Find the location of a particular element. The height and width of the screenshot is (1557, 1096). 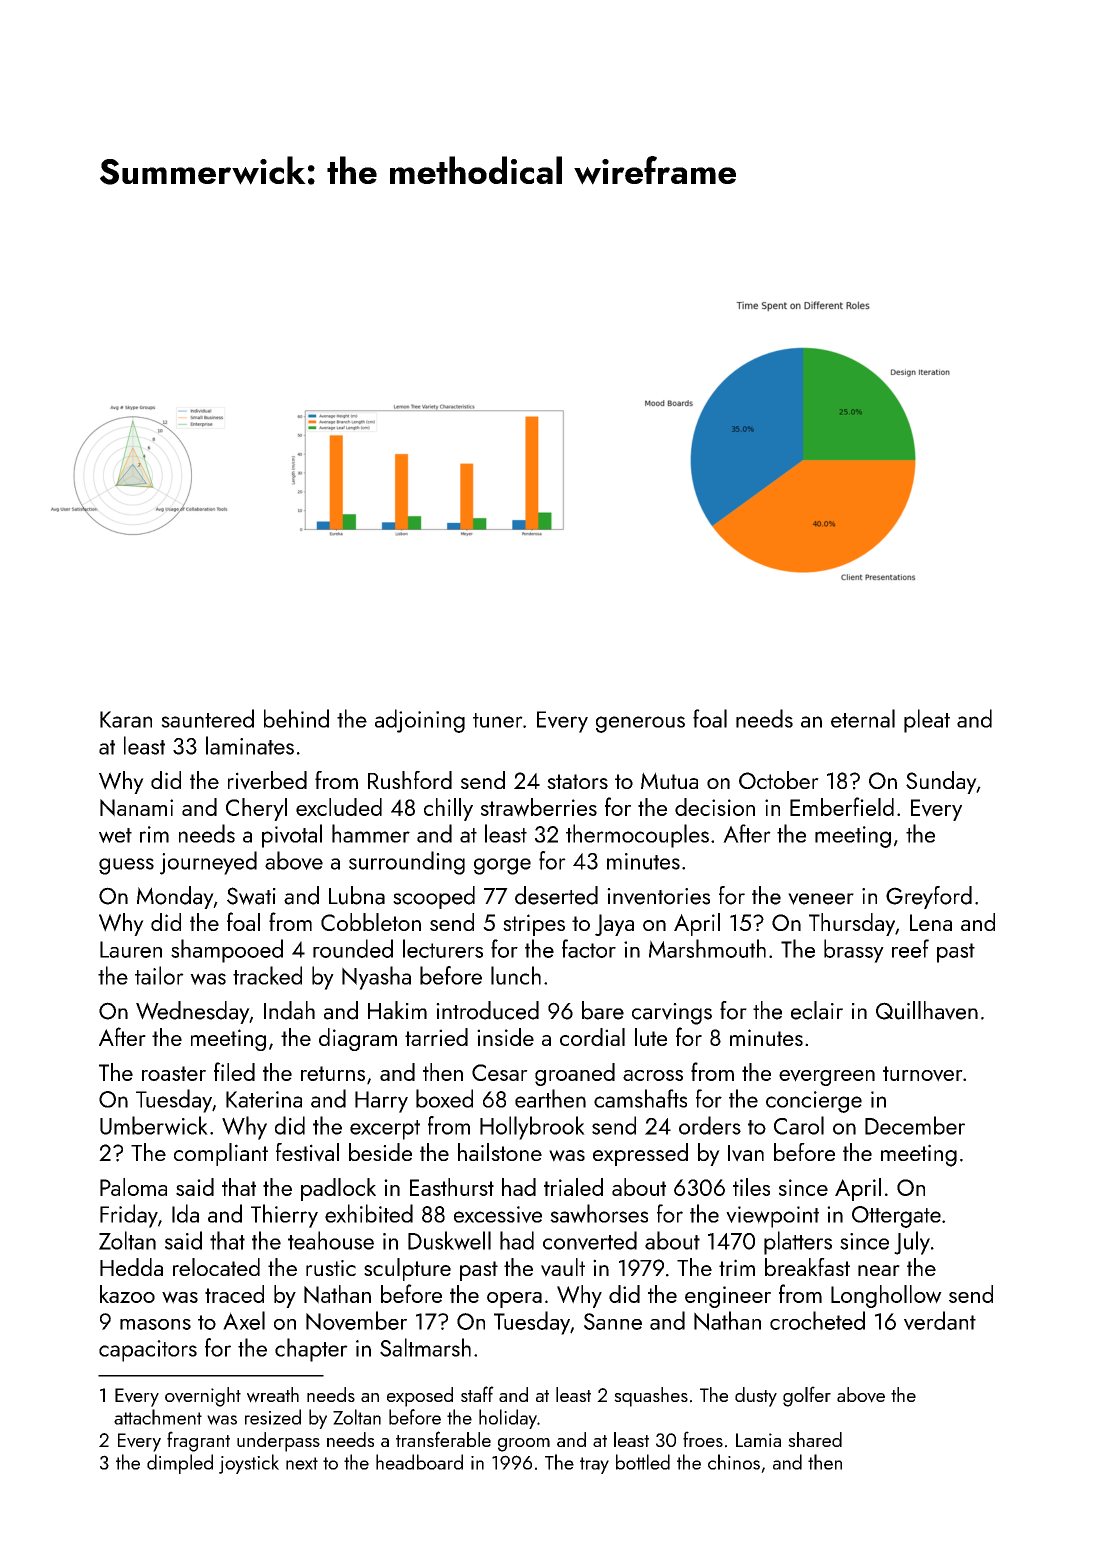

sculpture is located at coordinates (407, 1269).
